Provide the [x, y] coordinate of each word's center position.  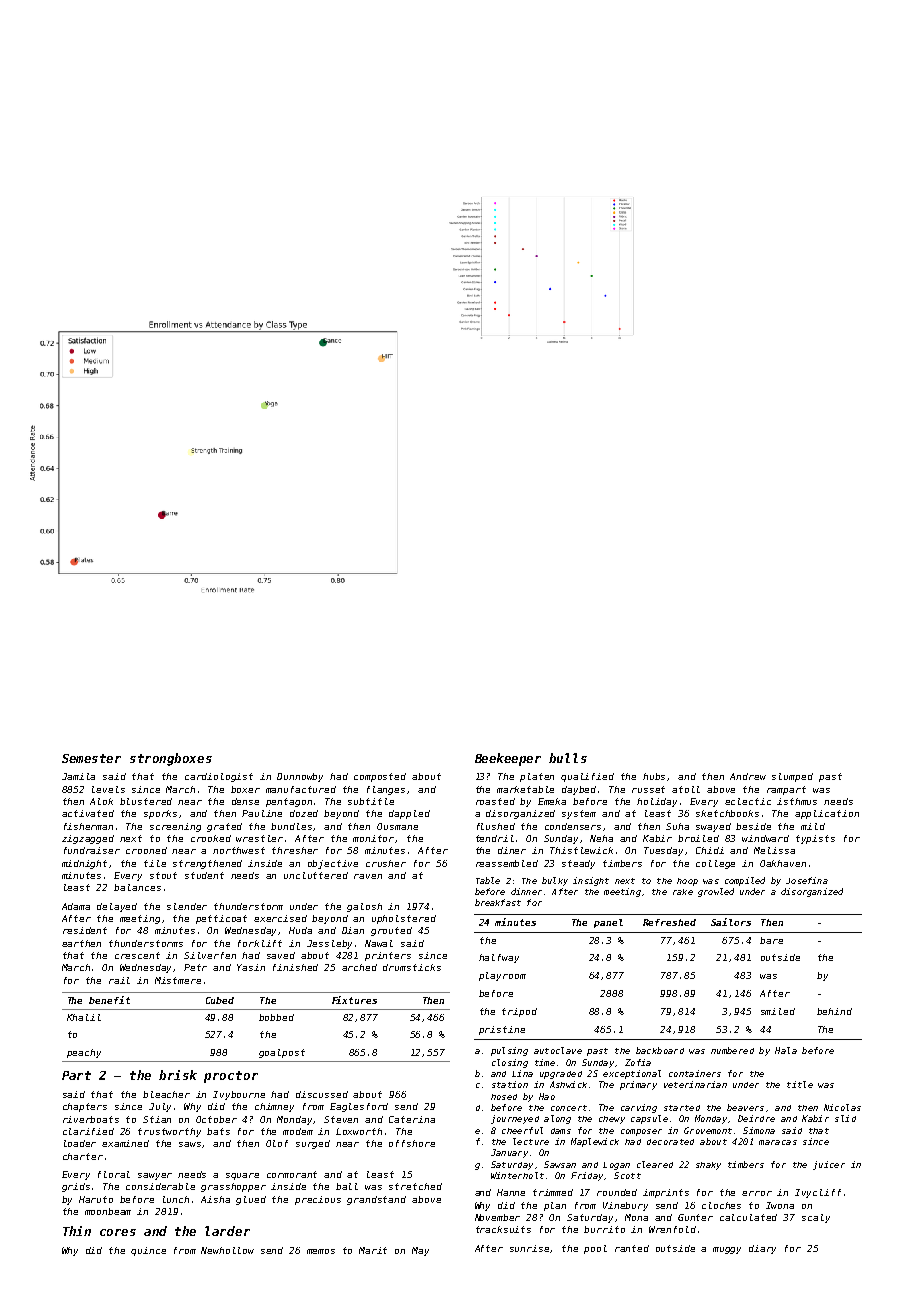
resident [85, 930]
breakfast [498, 902]
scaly [816, 1218]
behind [834, 1011]
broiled [698, 838]
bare [771, 940]
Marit [373, 1250]
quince [148, 1251]
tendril [495, 838]
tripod [519, 1012]
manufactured [301, 789]
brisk [178, 1075]
